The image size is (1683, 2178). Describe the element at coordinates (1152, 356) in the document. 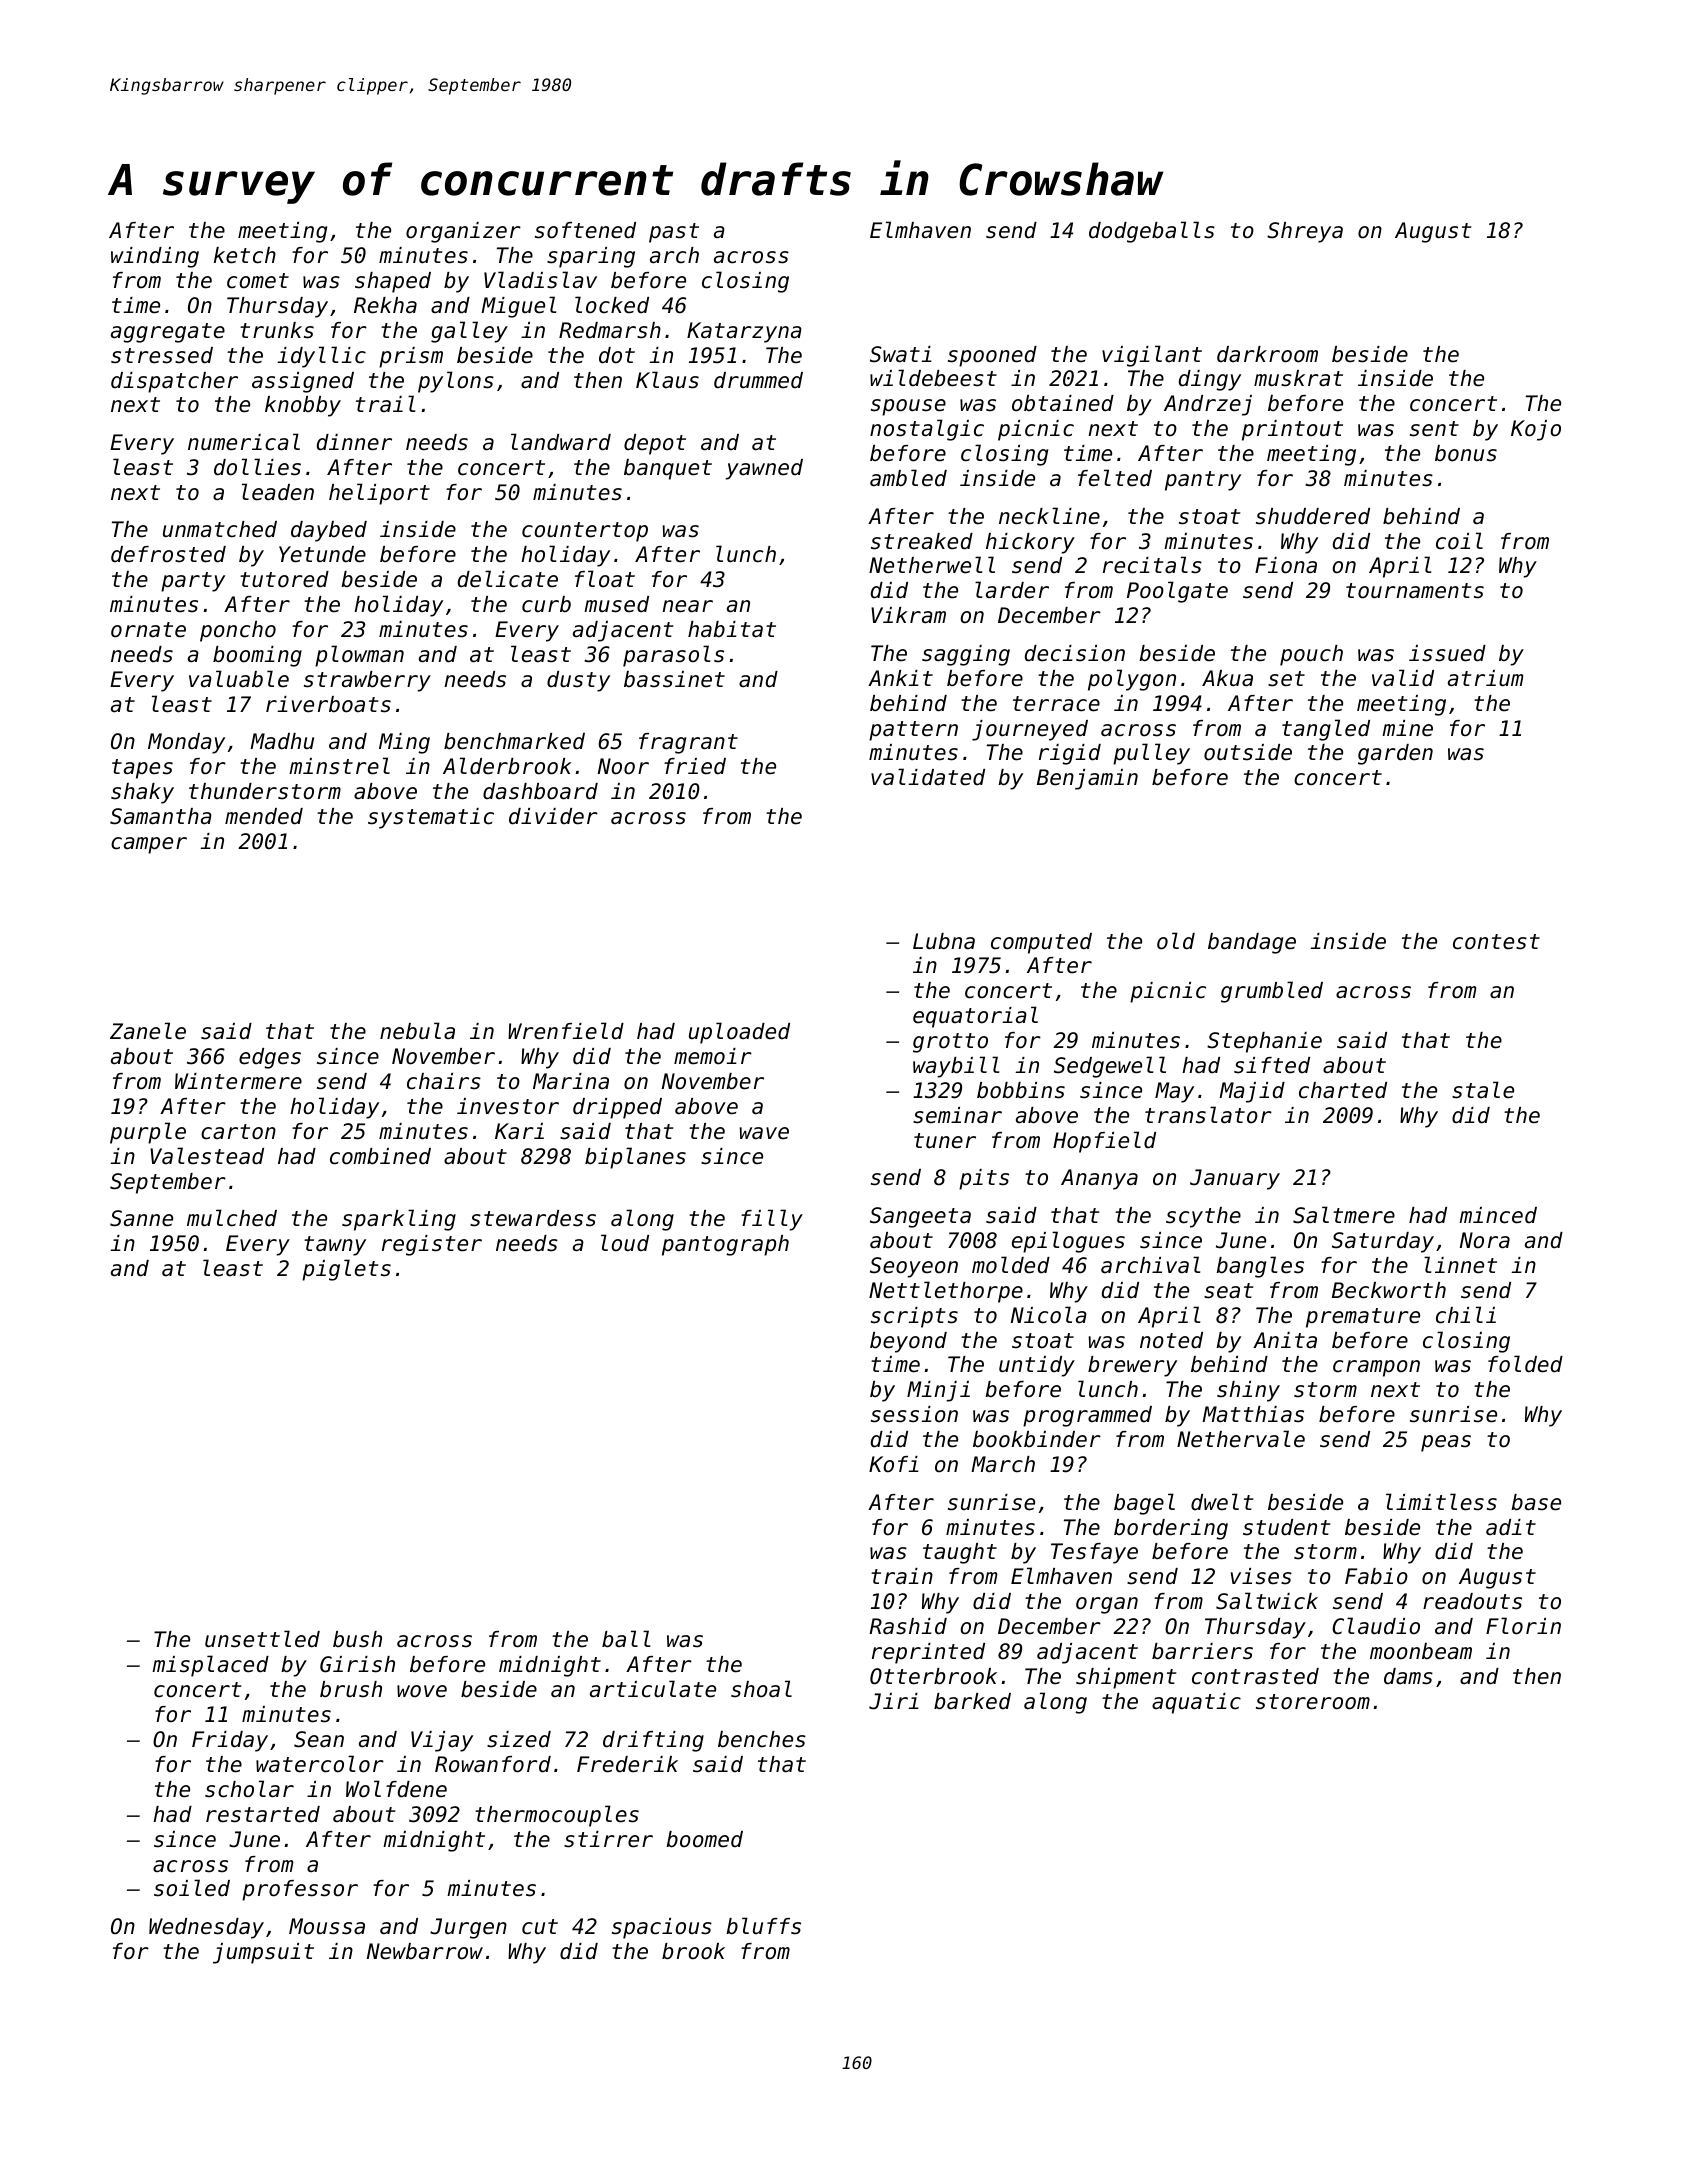

I see `vigilant` at that location.
